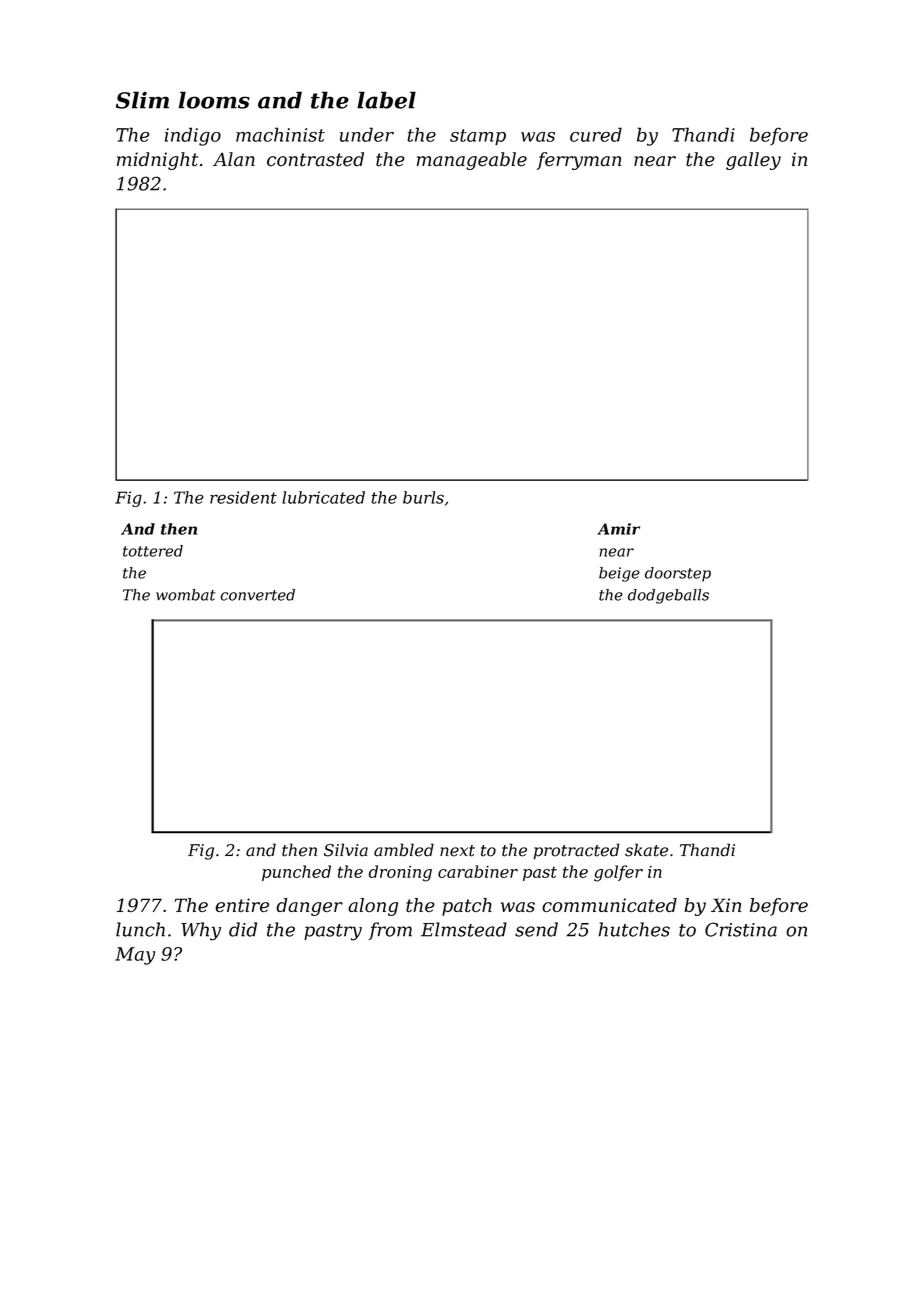  What do you see at coordinates (280, 134) in the screenshot?
I see `machinist` at bounding box center [280, 134].
